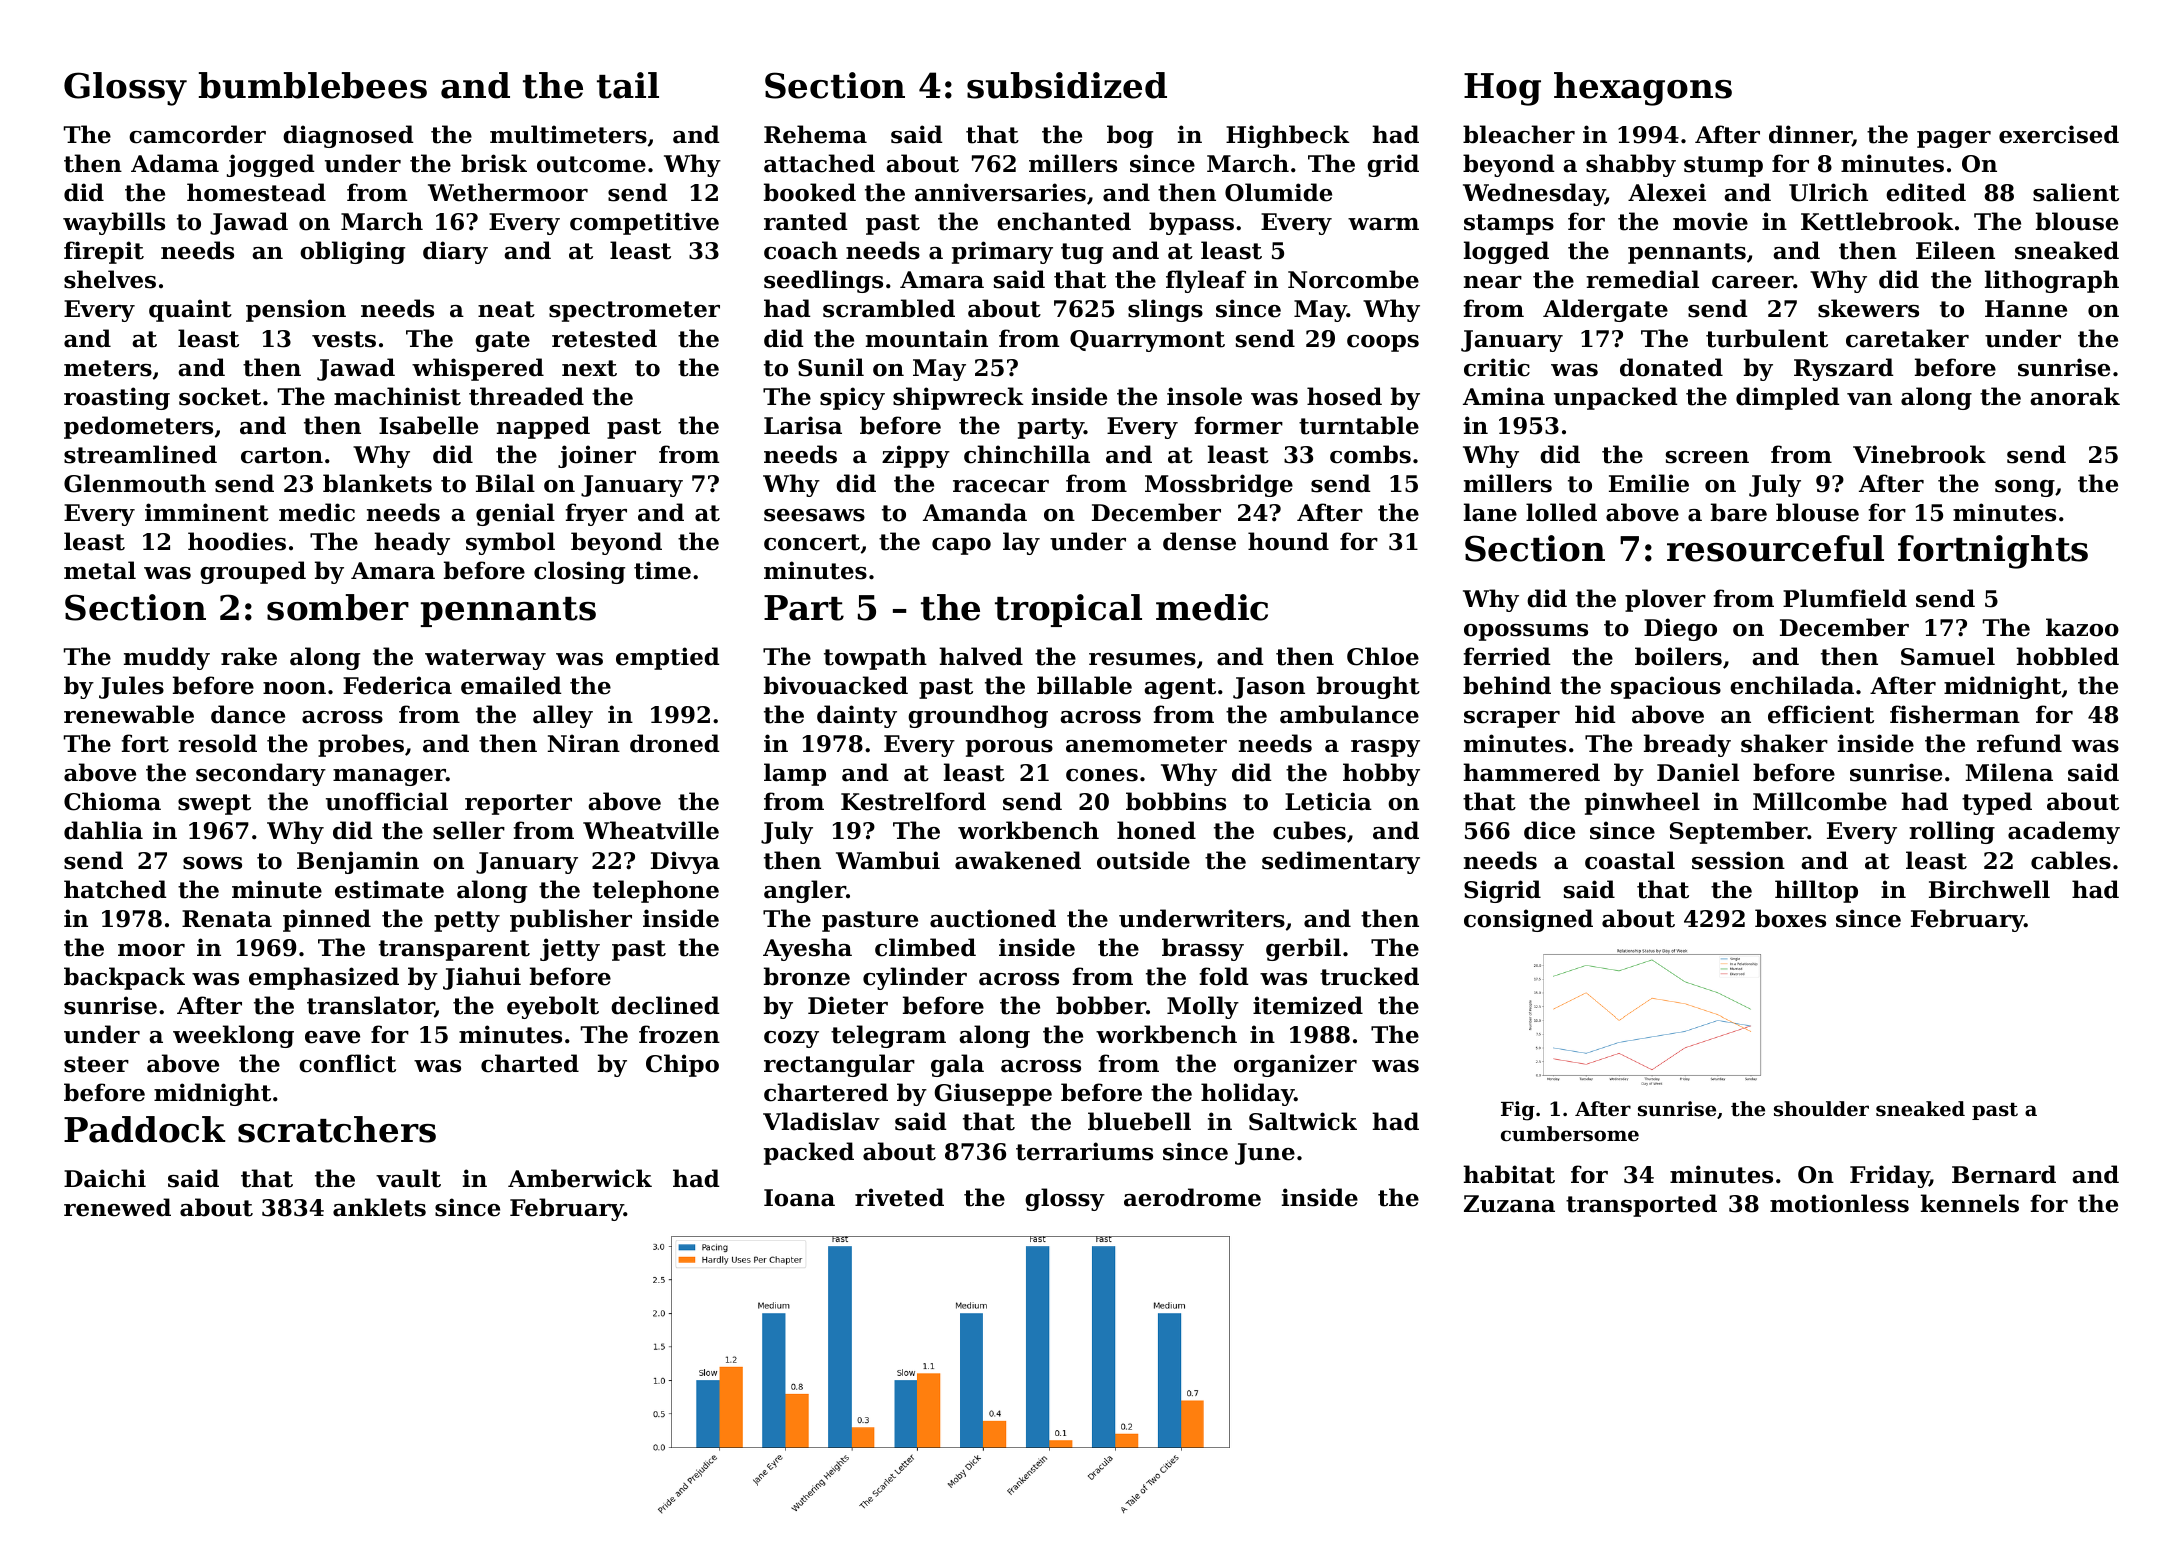 The height and width of the document is (1543, 2183). I want to click on Highbeck, so click(1288, 136).
